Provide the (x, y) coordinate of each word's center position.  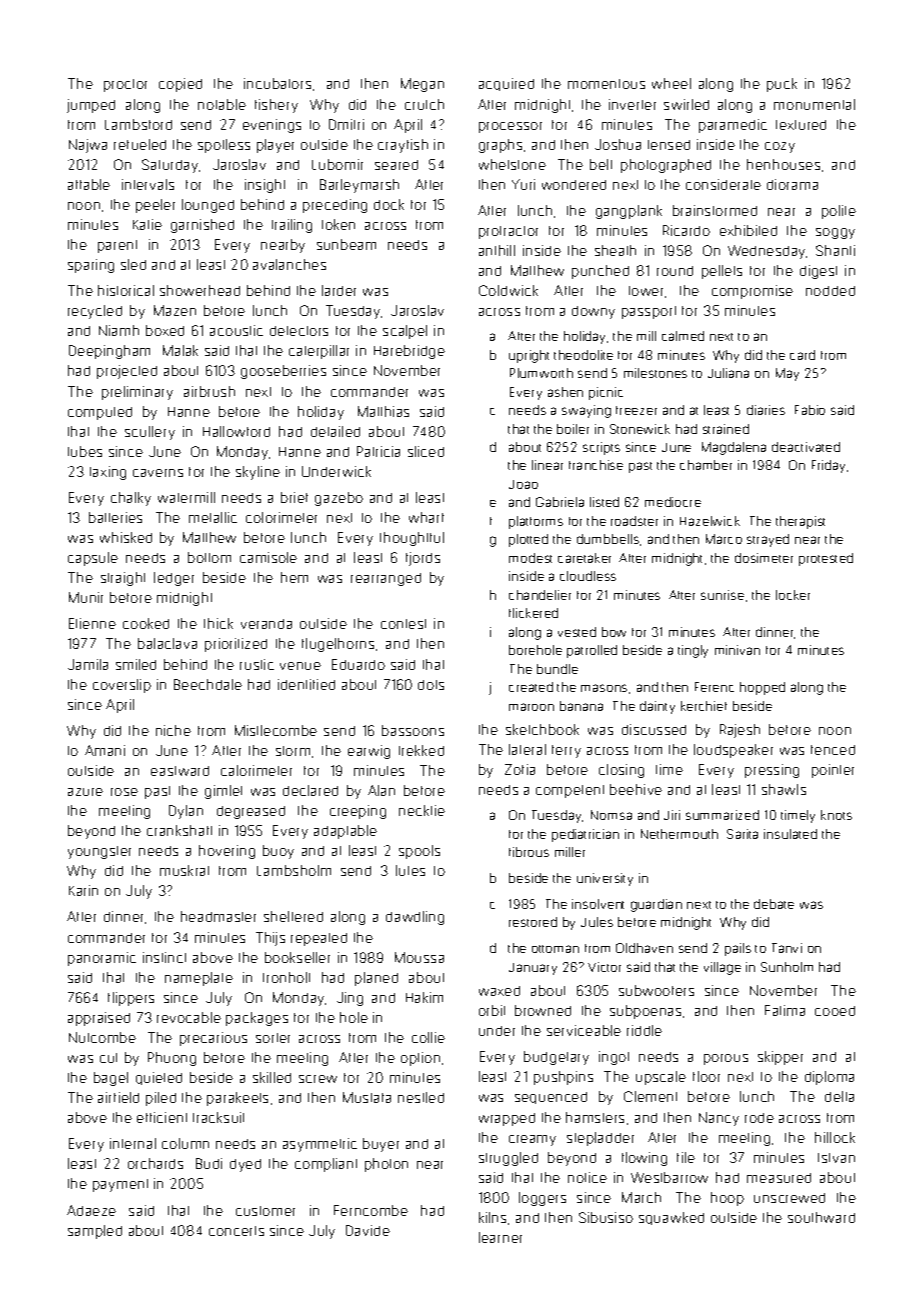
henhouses (783, 164)
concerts (236, 1231)
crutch (424, 104)
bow (614, 632)
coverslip (122, 686)
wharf (426, 517)
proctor (125, 85)
